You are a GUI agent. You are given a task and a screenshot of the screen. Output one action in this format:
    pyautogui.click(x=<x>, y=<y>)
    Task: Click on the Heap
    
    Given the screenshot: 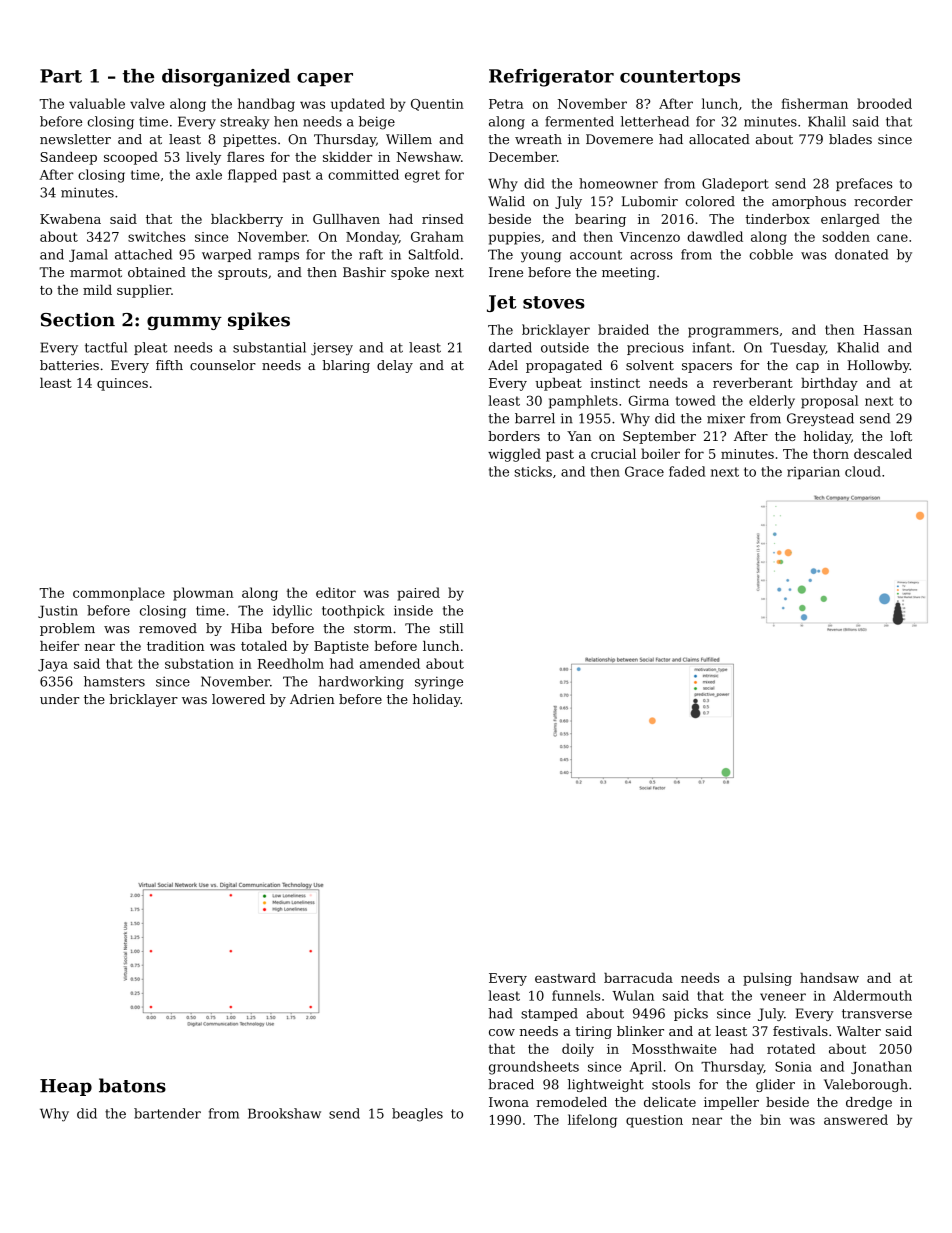 What is the action you would take?
    pyautogui.click(x=66, y=1087)
